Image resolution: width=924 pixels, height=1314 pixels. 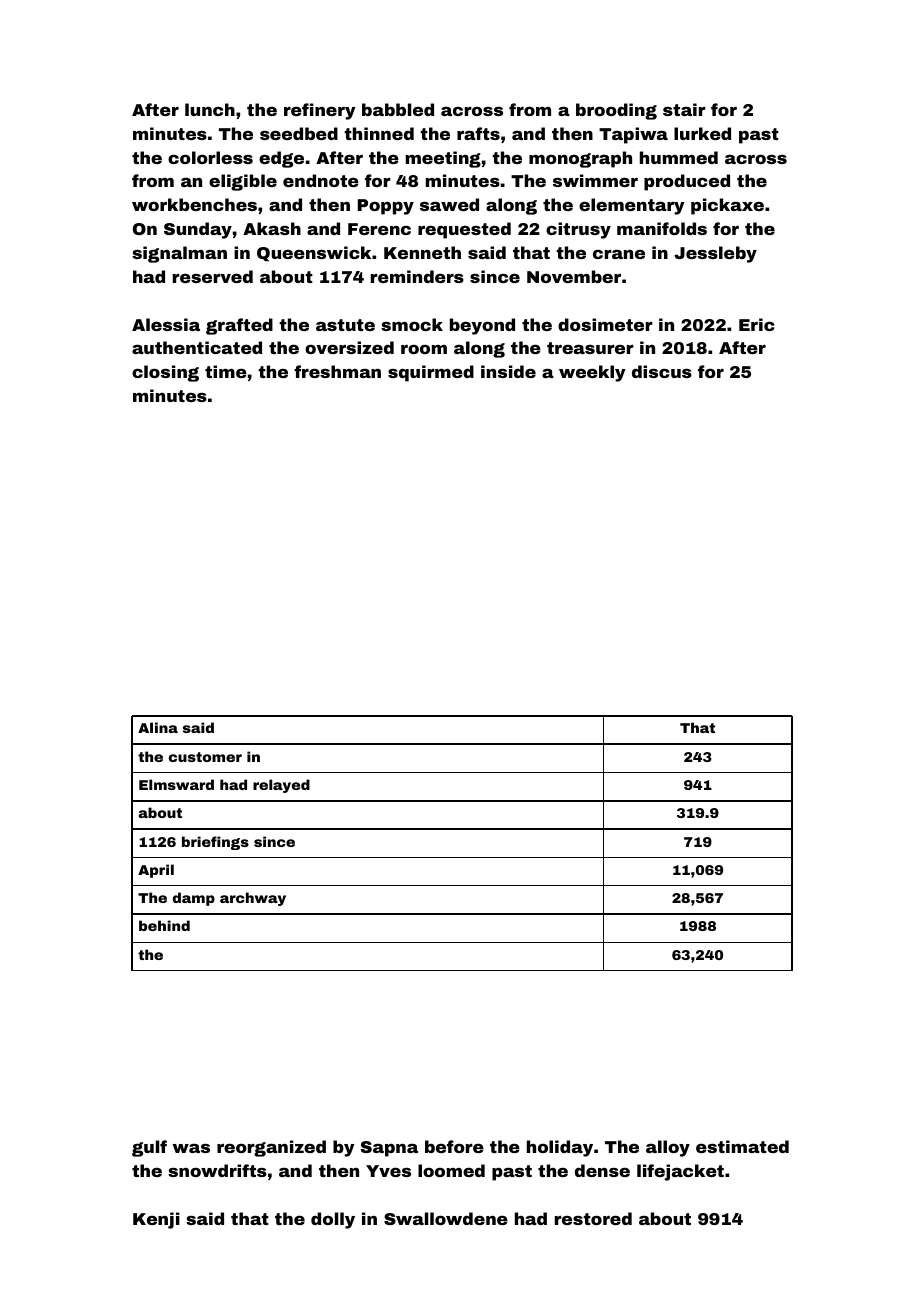 What do you see at coordinates (443, 159) in the image?
I see `meeting` at bounding box center [443, 159].
